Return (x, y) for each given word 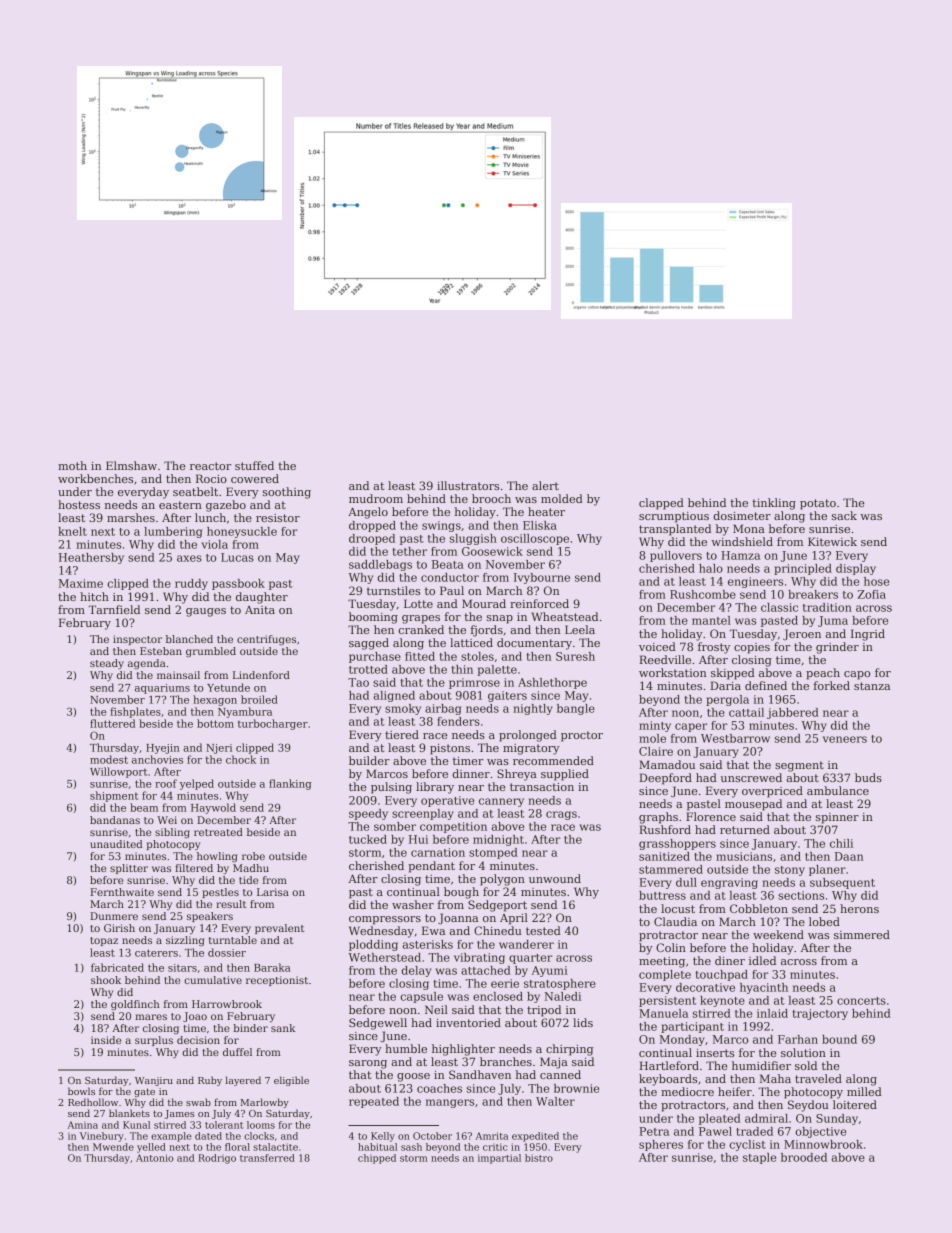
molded (562, 498)
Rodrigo (217, 1159)
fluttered (113, 723)
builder (369, 760)
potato (818, 504)
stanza (872, 686)
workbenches (95, 478)
